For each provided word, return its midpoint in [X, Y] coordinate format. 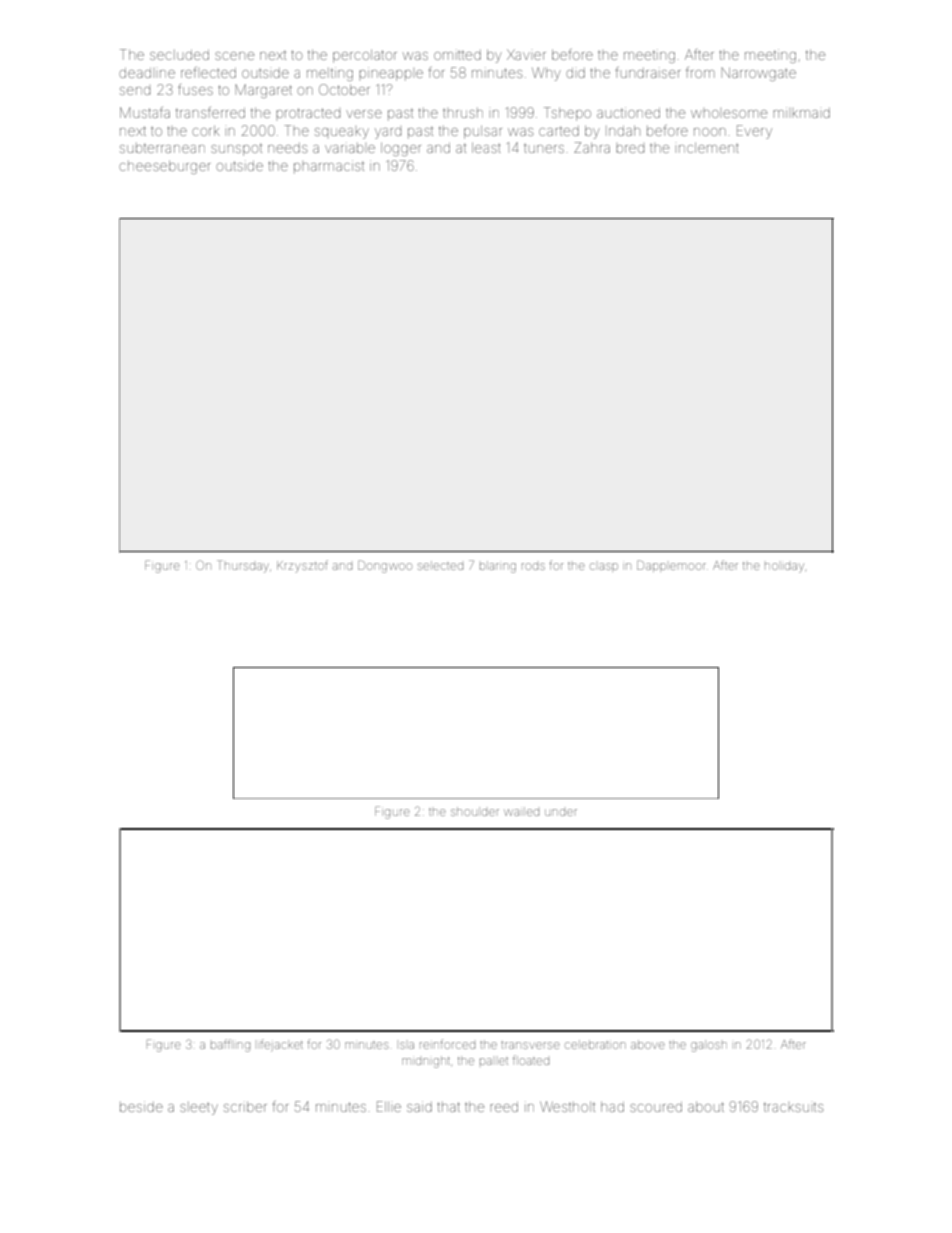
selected [440, 565]
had [612, 1106]
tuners [544, 148]
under [561, 812]
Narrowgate [758, 74]
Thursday [243, 566]
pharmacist [329, 167]
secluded [179, 55]
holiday [784, 568]
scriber [245, 1106]
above [647, 1044]
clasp [604, 566]
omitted [457, 54]
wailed [521, 811]
